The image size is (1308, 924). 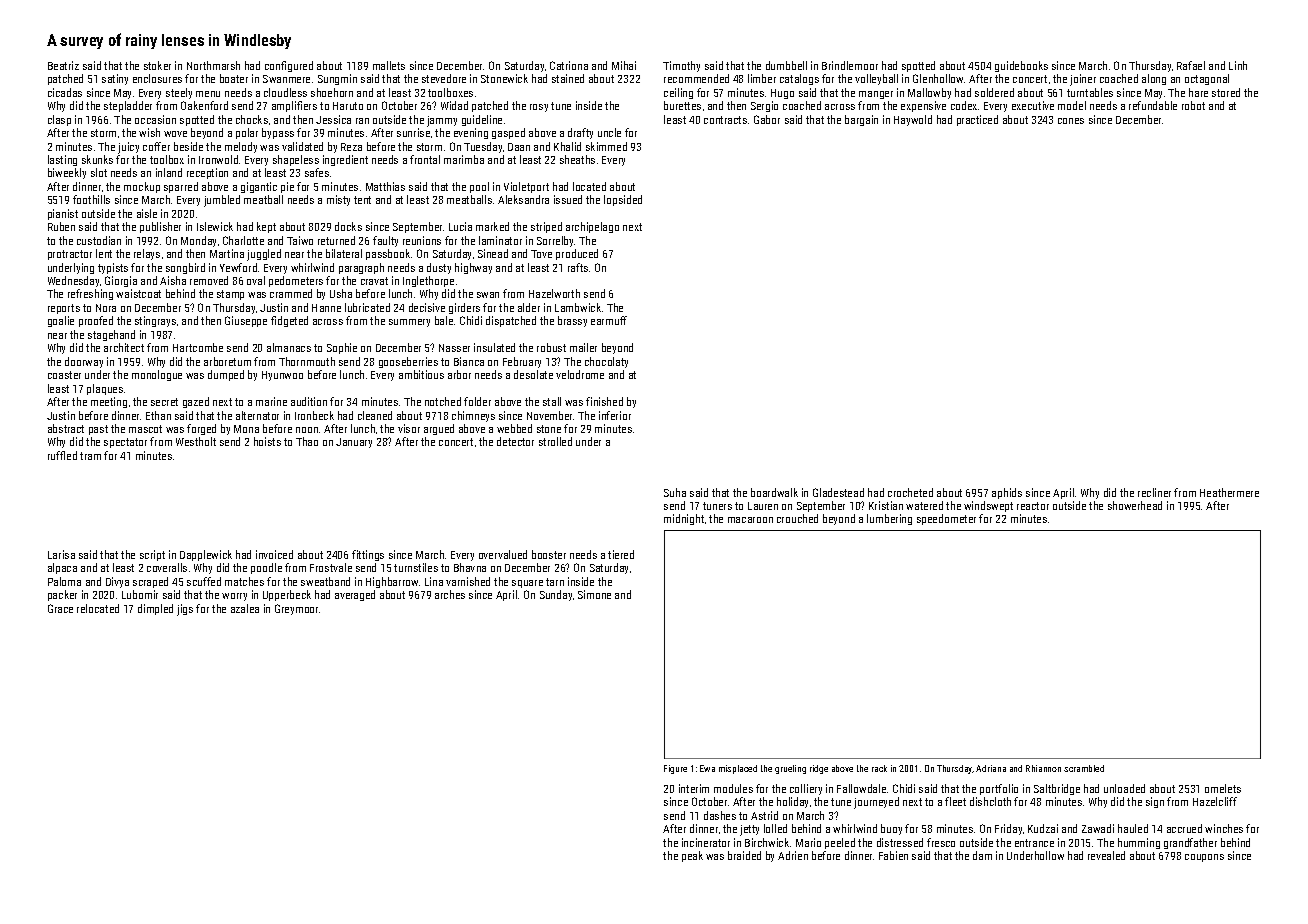 What do you see at coordinates (1084, 768) in the image?
I see `scrambled` at bounding box center [1084, 768].
